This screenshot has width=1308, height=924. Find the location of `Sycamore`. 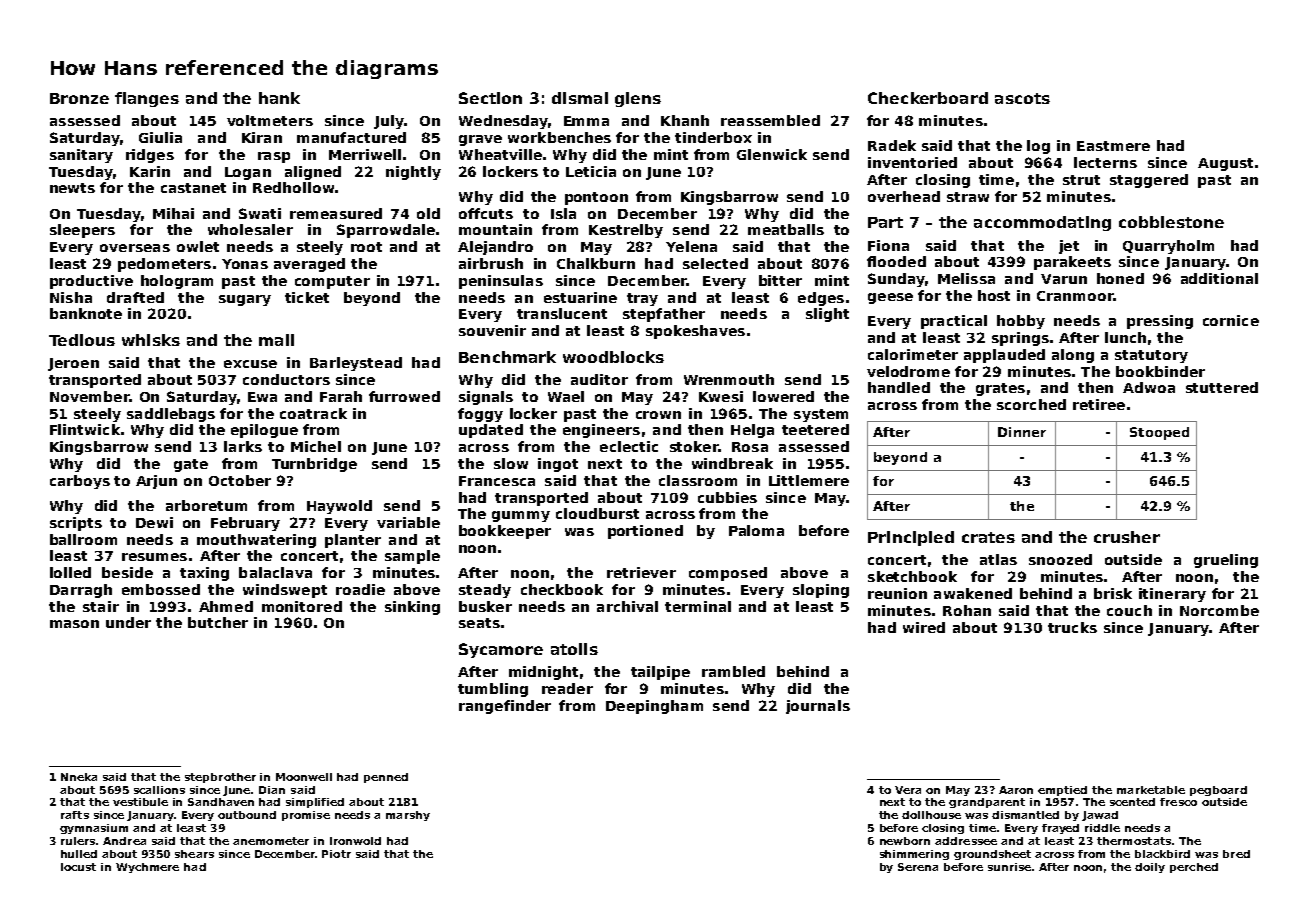

Sycamore is located at coordinates (501, 650).
